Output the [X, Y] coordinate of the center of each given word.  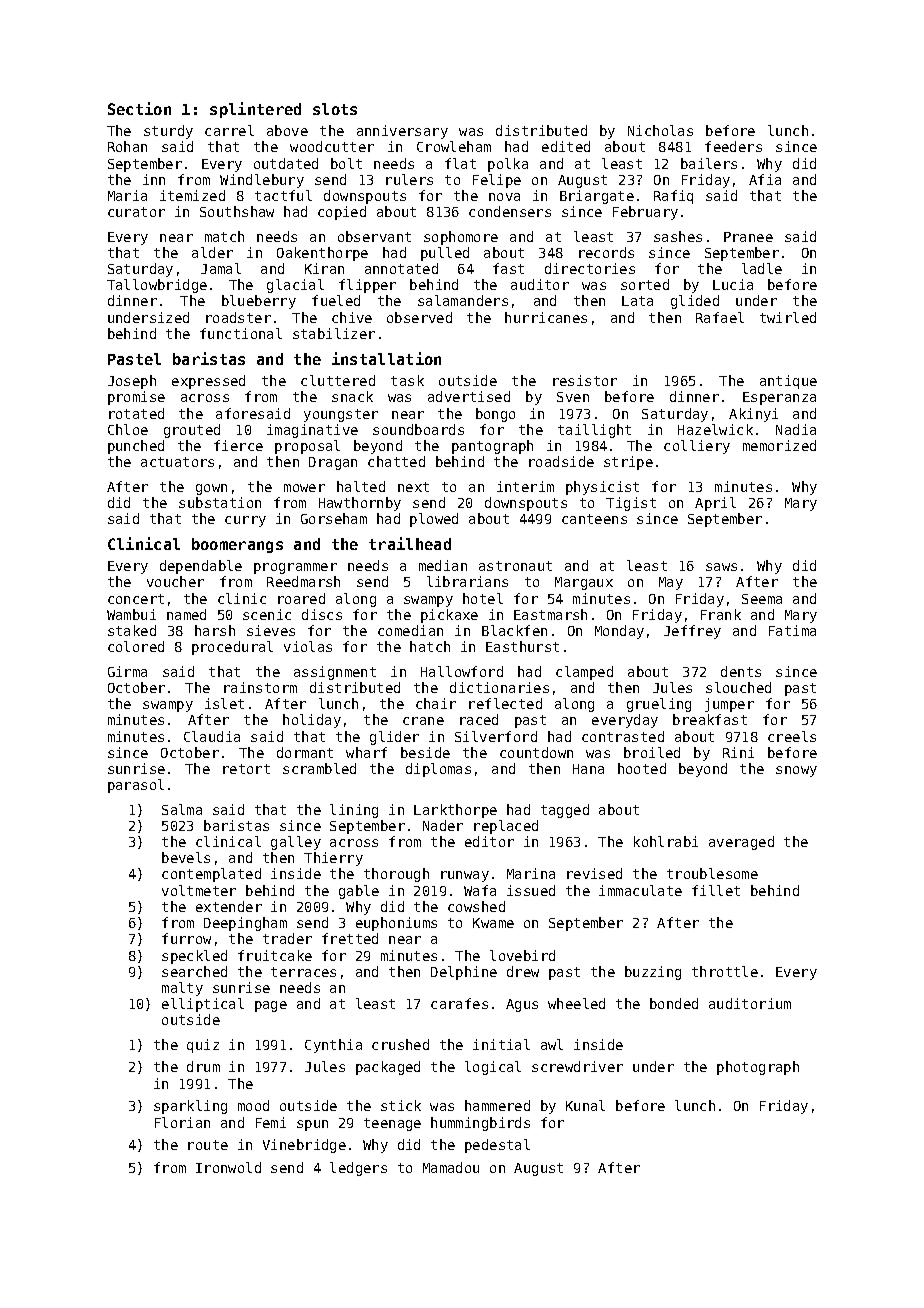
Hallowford [462, 671]
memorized [779, 445]
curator [136, 212]
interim [525, 486]
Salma [182, 809]
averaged [741, 843]
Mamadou [451, 1167]
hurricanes [546, 317]
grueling [659, 705]
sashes [678, 236]
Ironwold [228, 1167]
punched [136, 447]
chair [436, 703]
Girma [127, 671]
